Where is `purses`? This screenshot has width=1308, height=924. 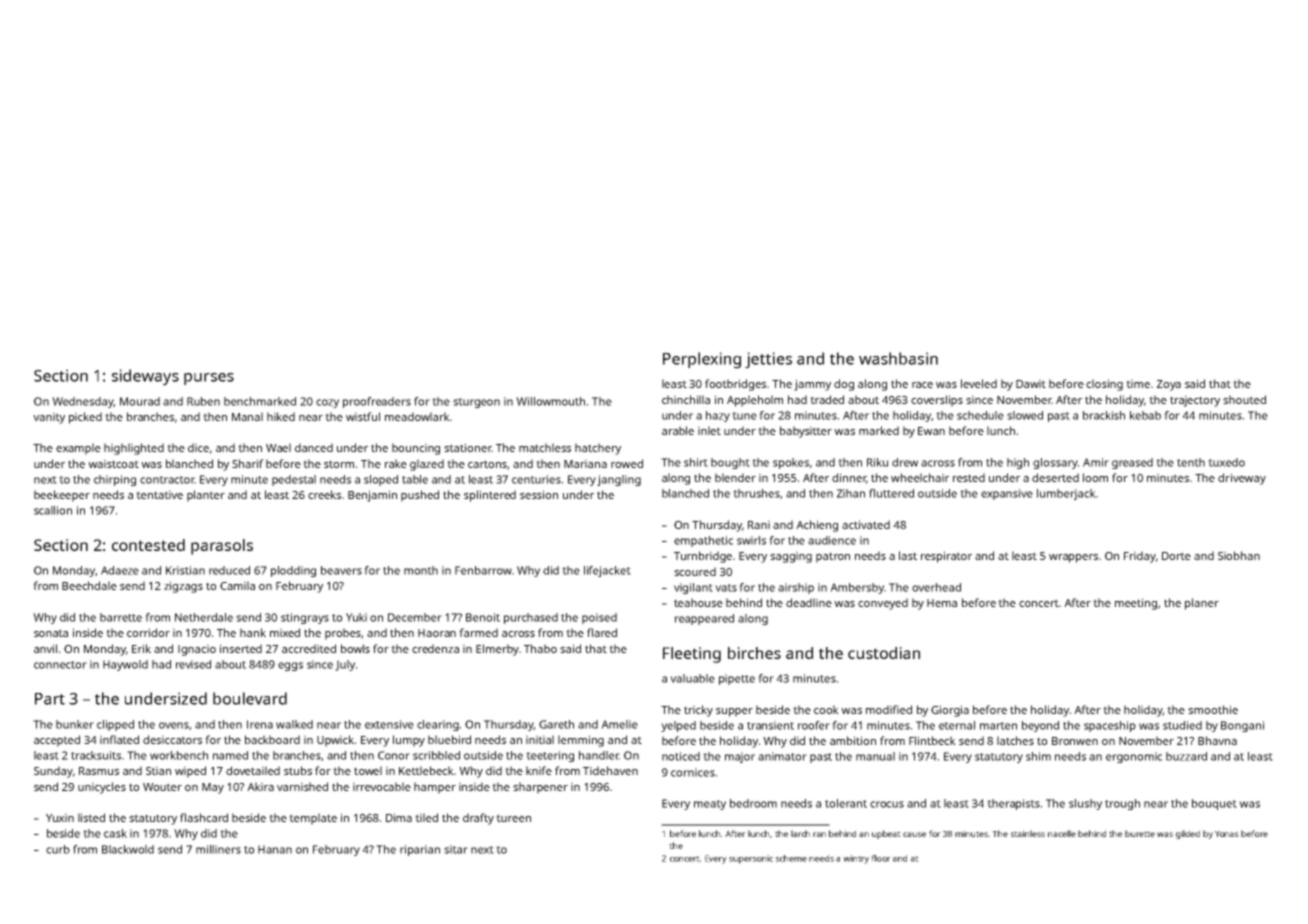
purses is located at coordinates (209, 379).
